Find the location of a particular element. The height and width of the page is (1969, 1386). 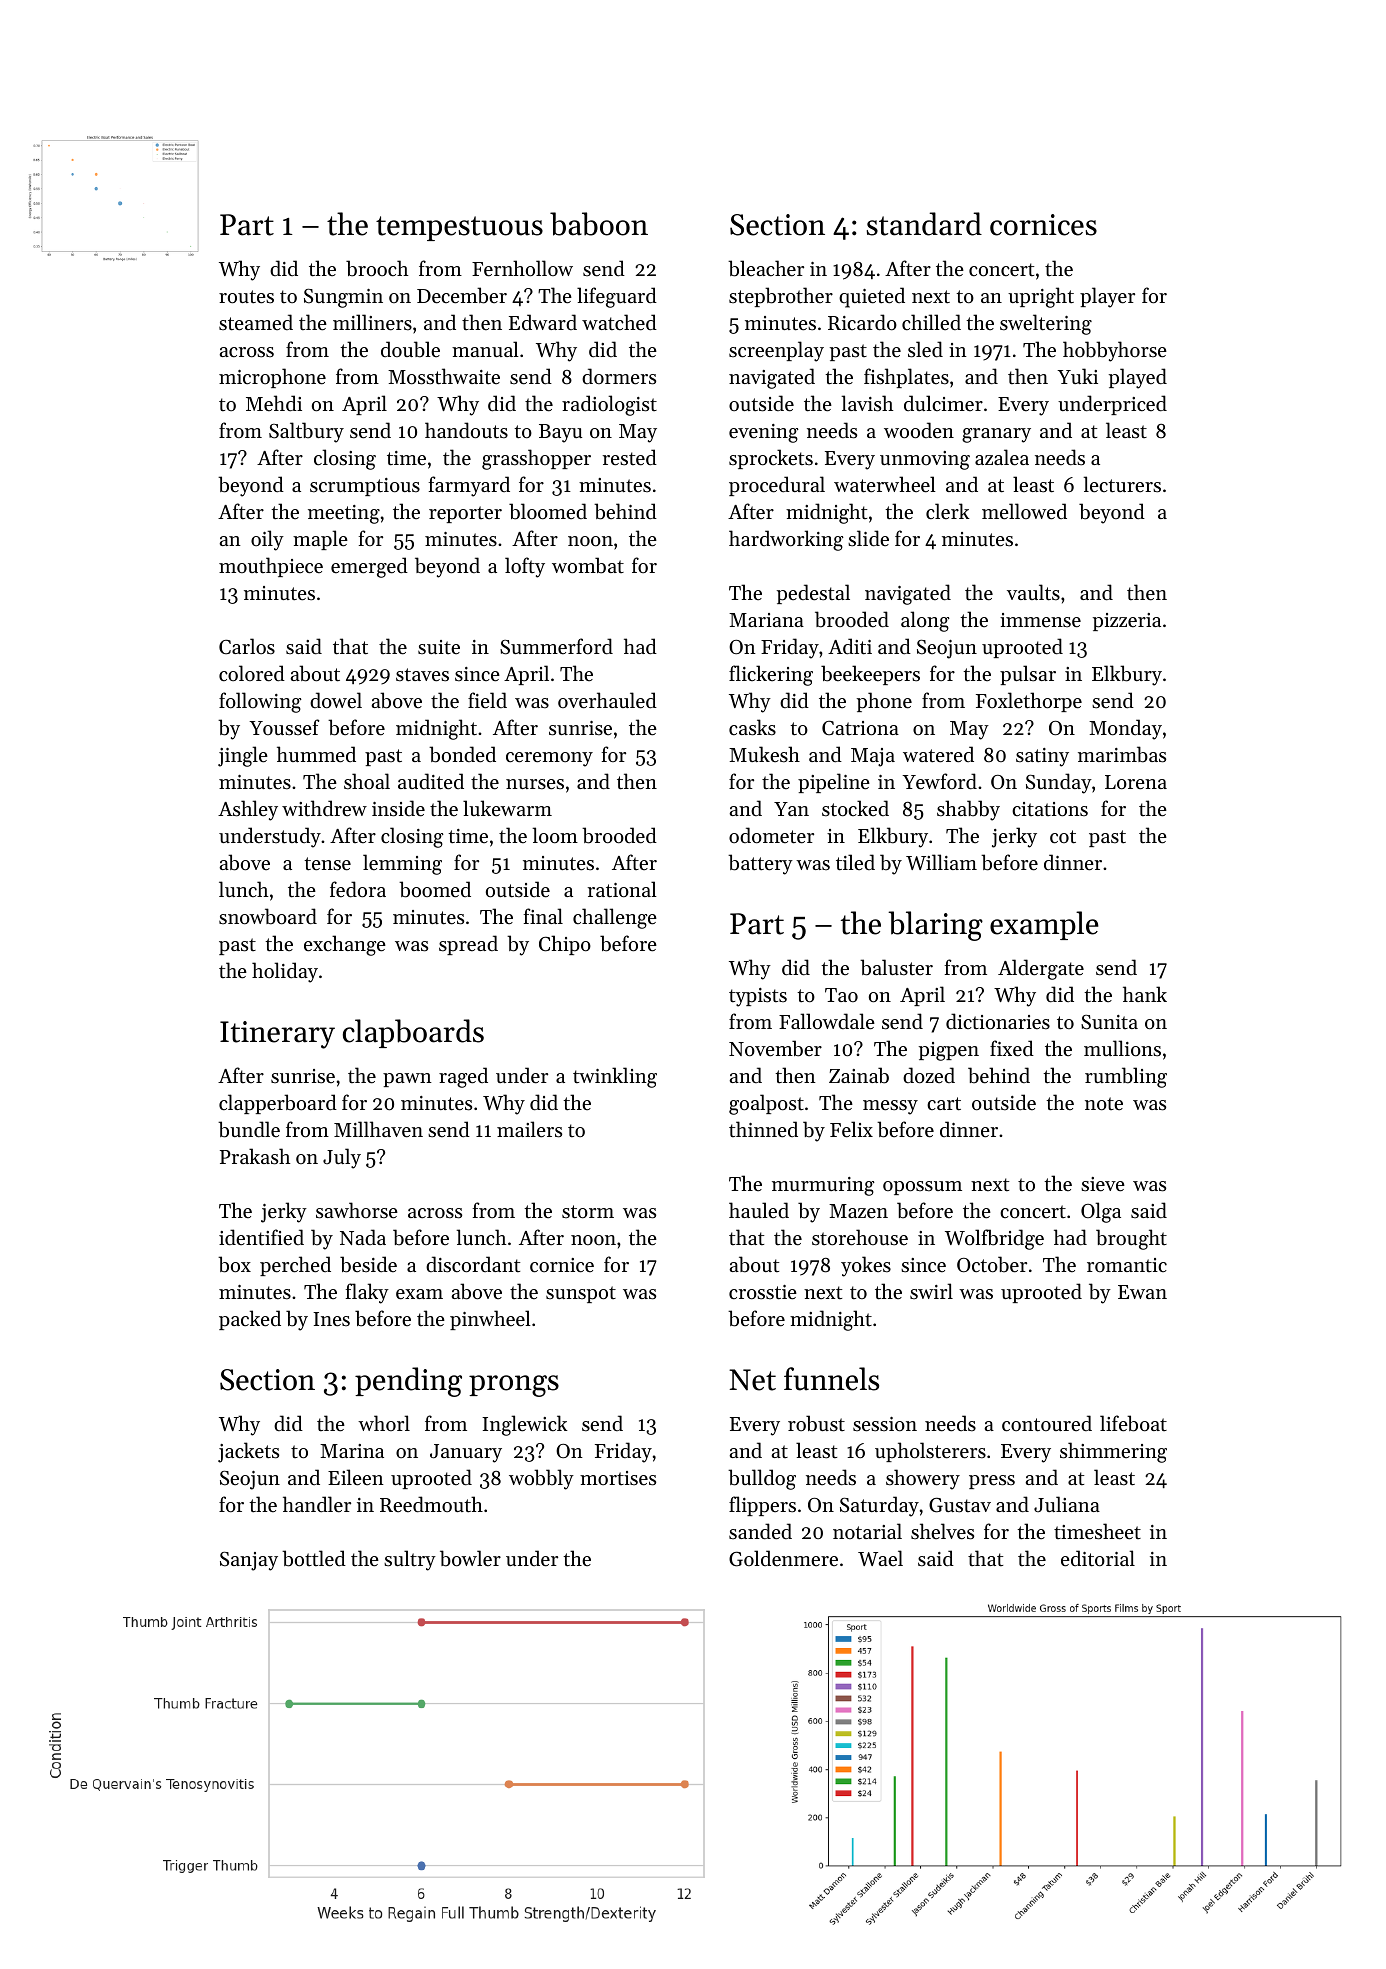

Nada is located at coordinates (363, 1237).
